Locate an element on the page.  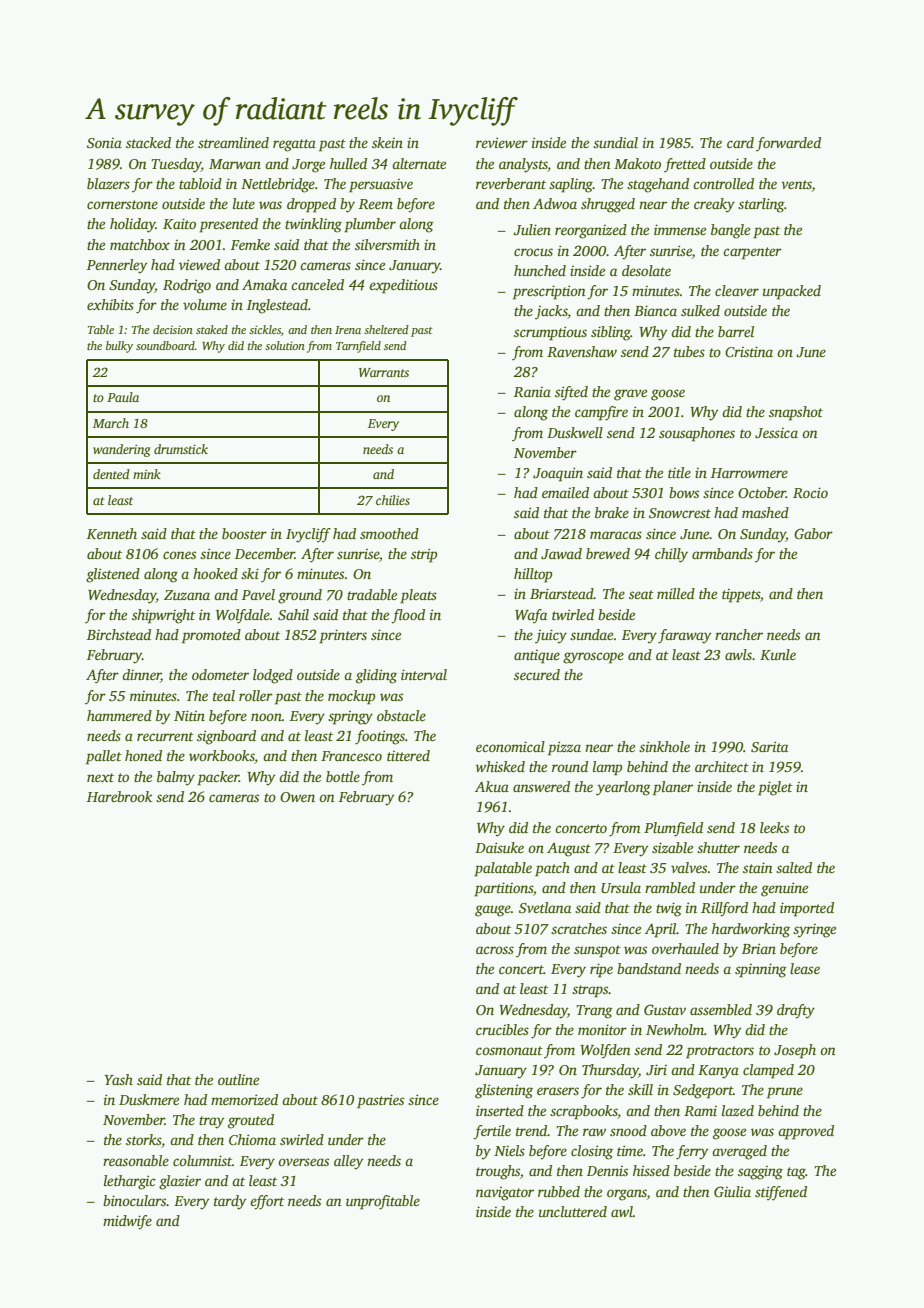
starling is located at coordinates (761, 205).
